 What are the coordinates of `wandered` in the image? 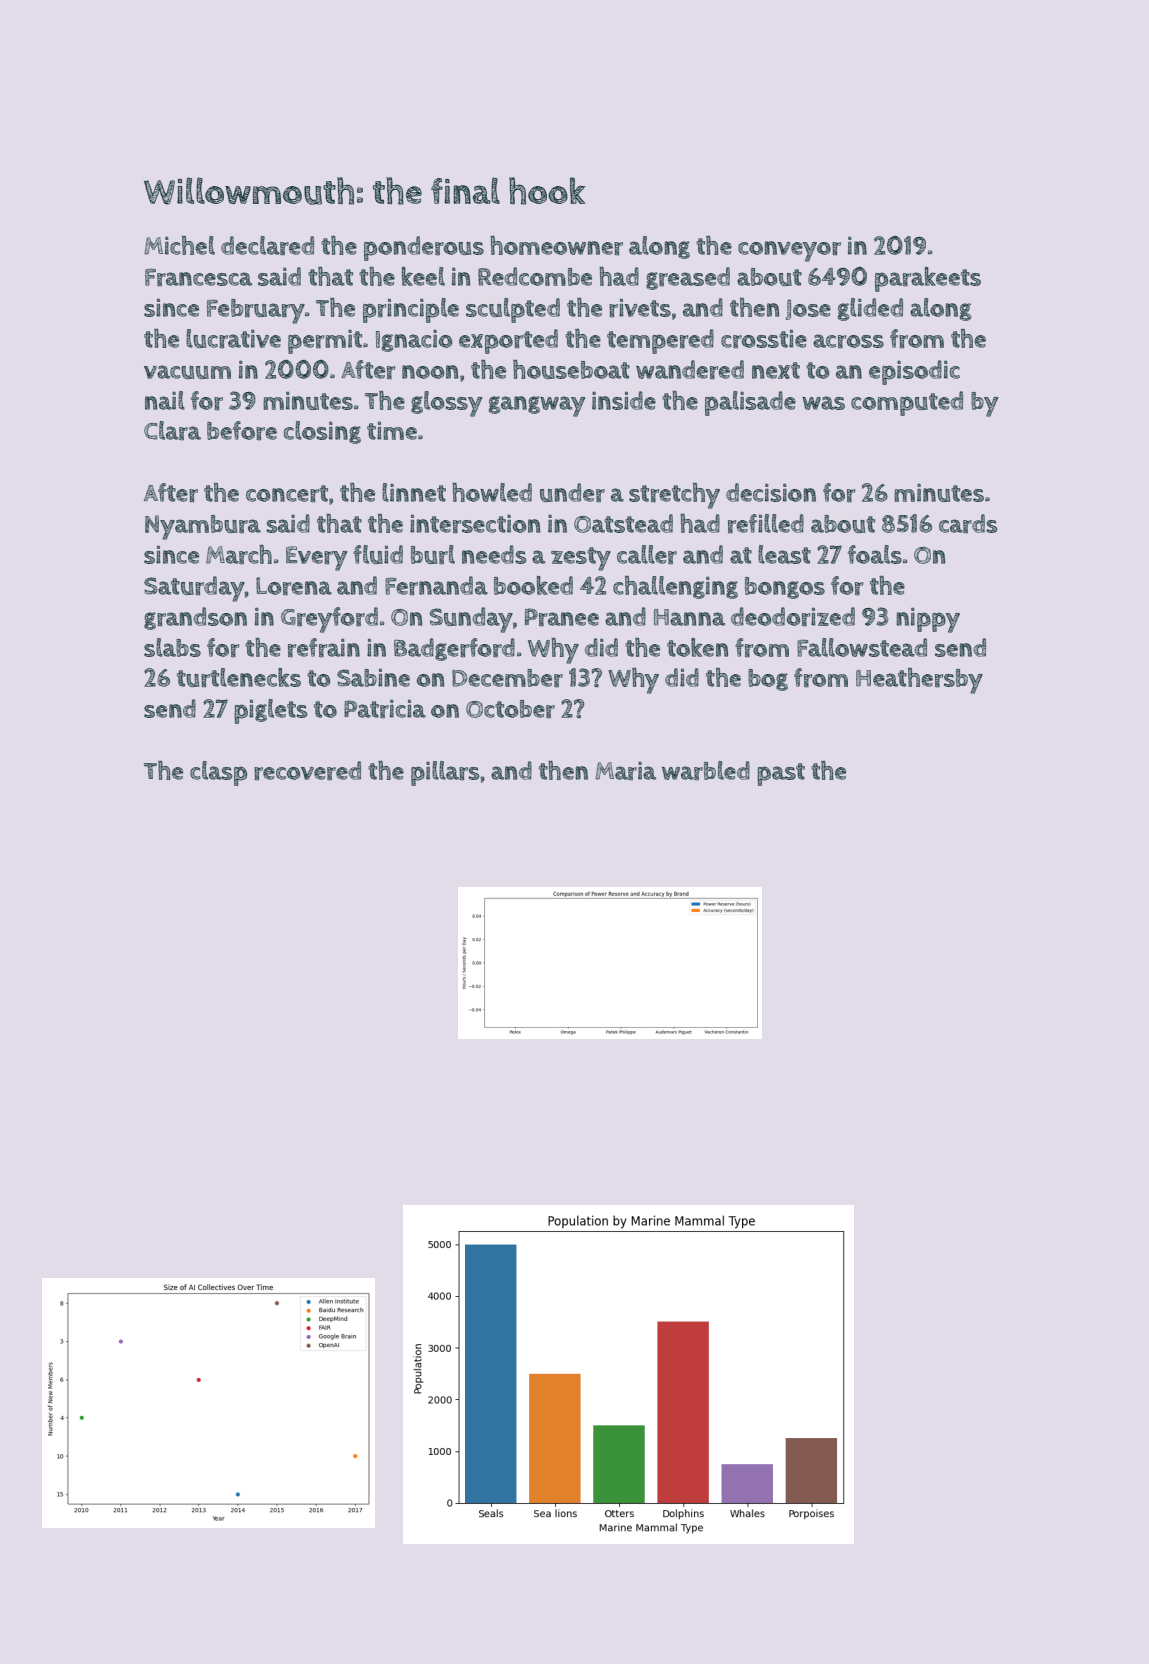 It's located at (690, 370).
